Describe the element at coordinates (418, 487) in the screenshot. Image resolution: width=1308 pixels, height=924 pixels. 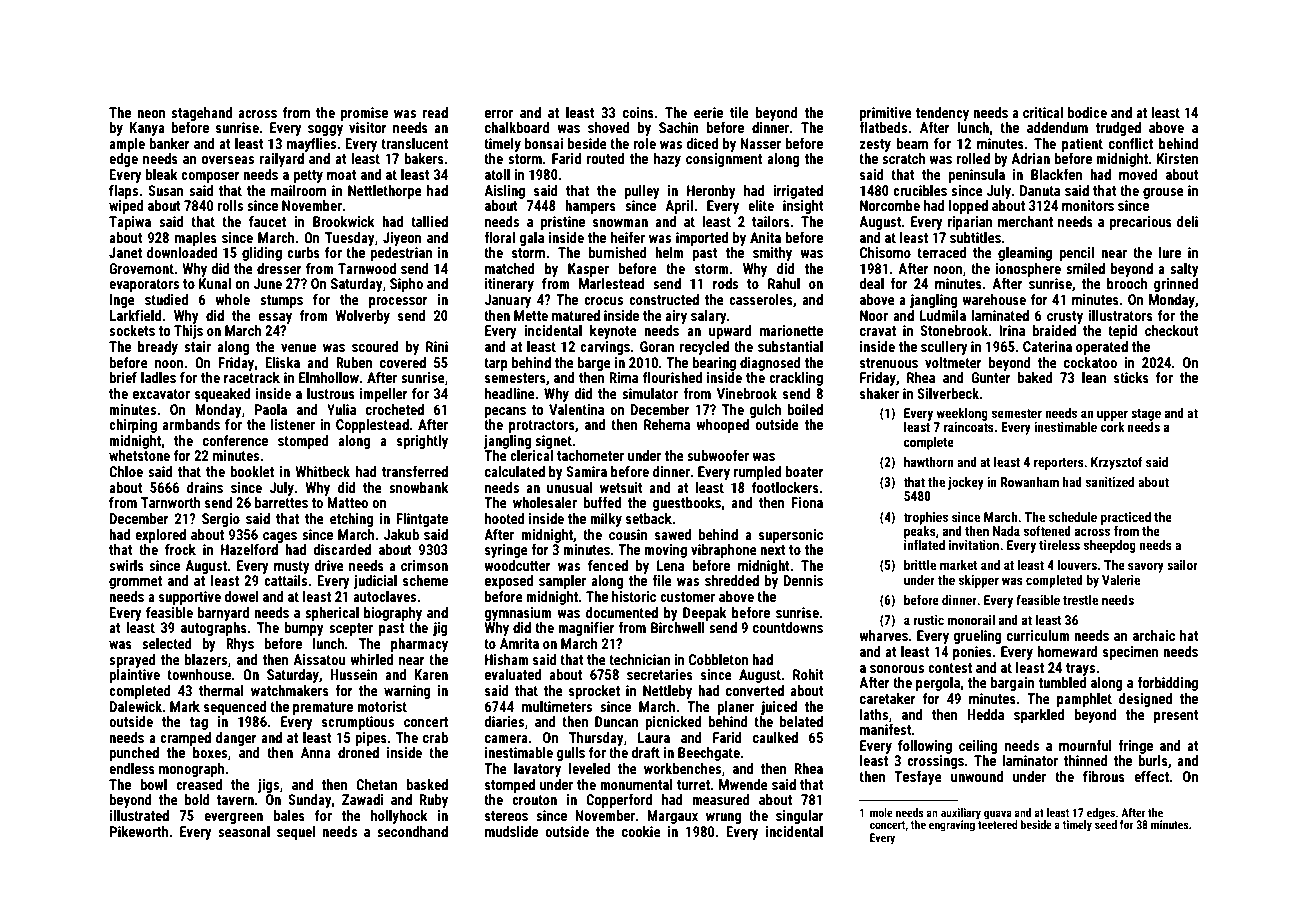
I see `snowbank` at that location.
